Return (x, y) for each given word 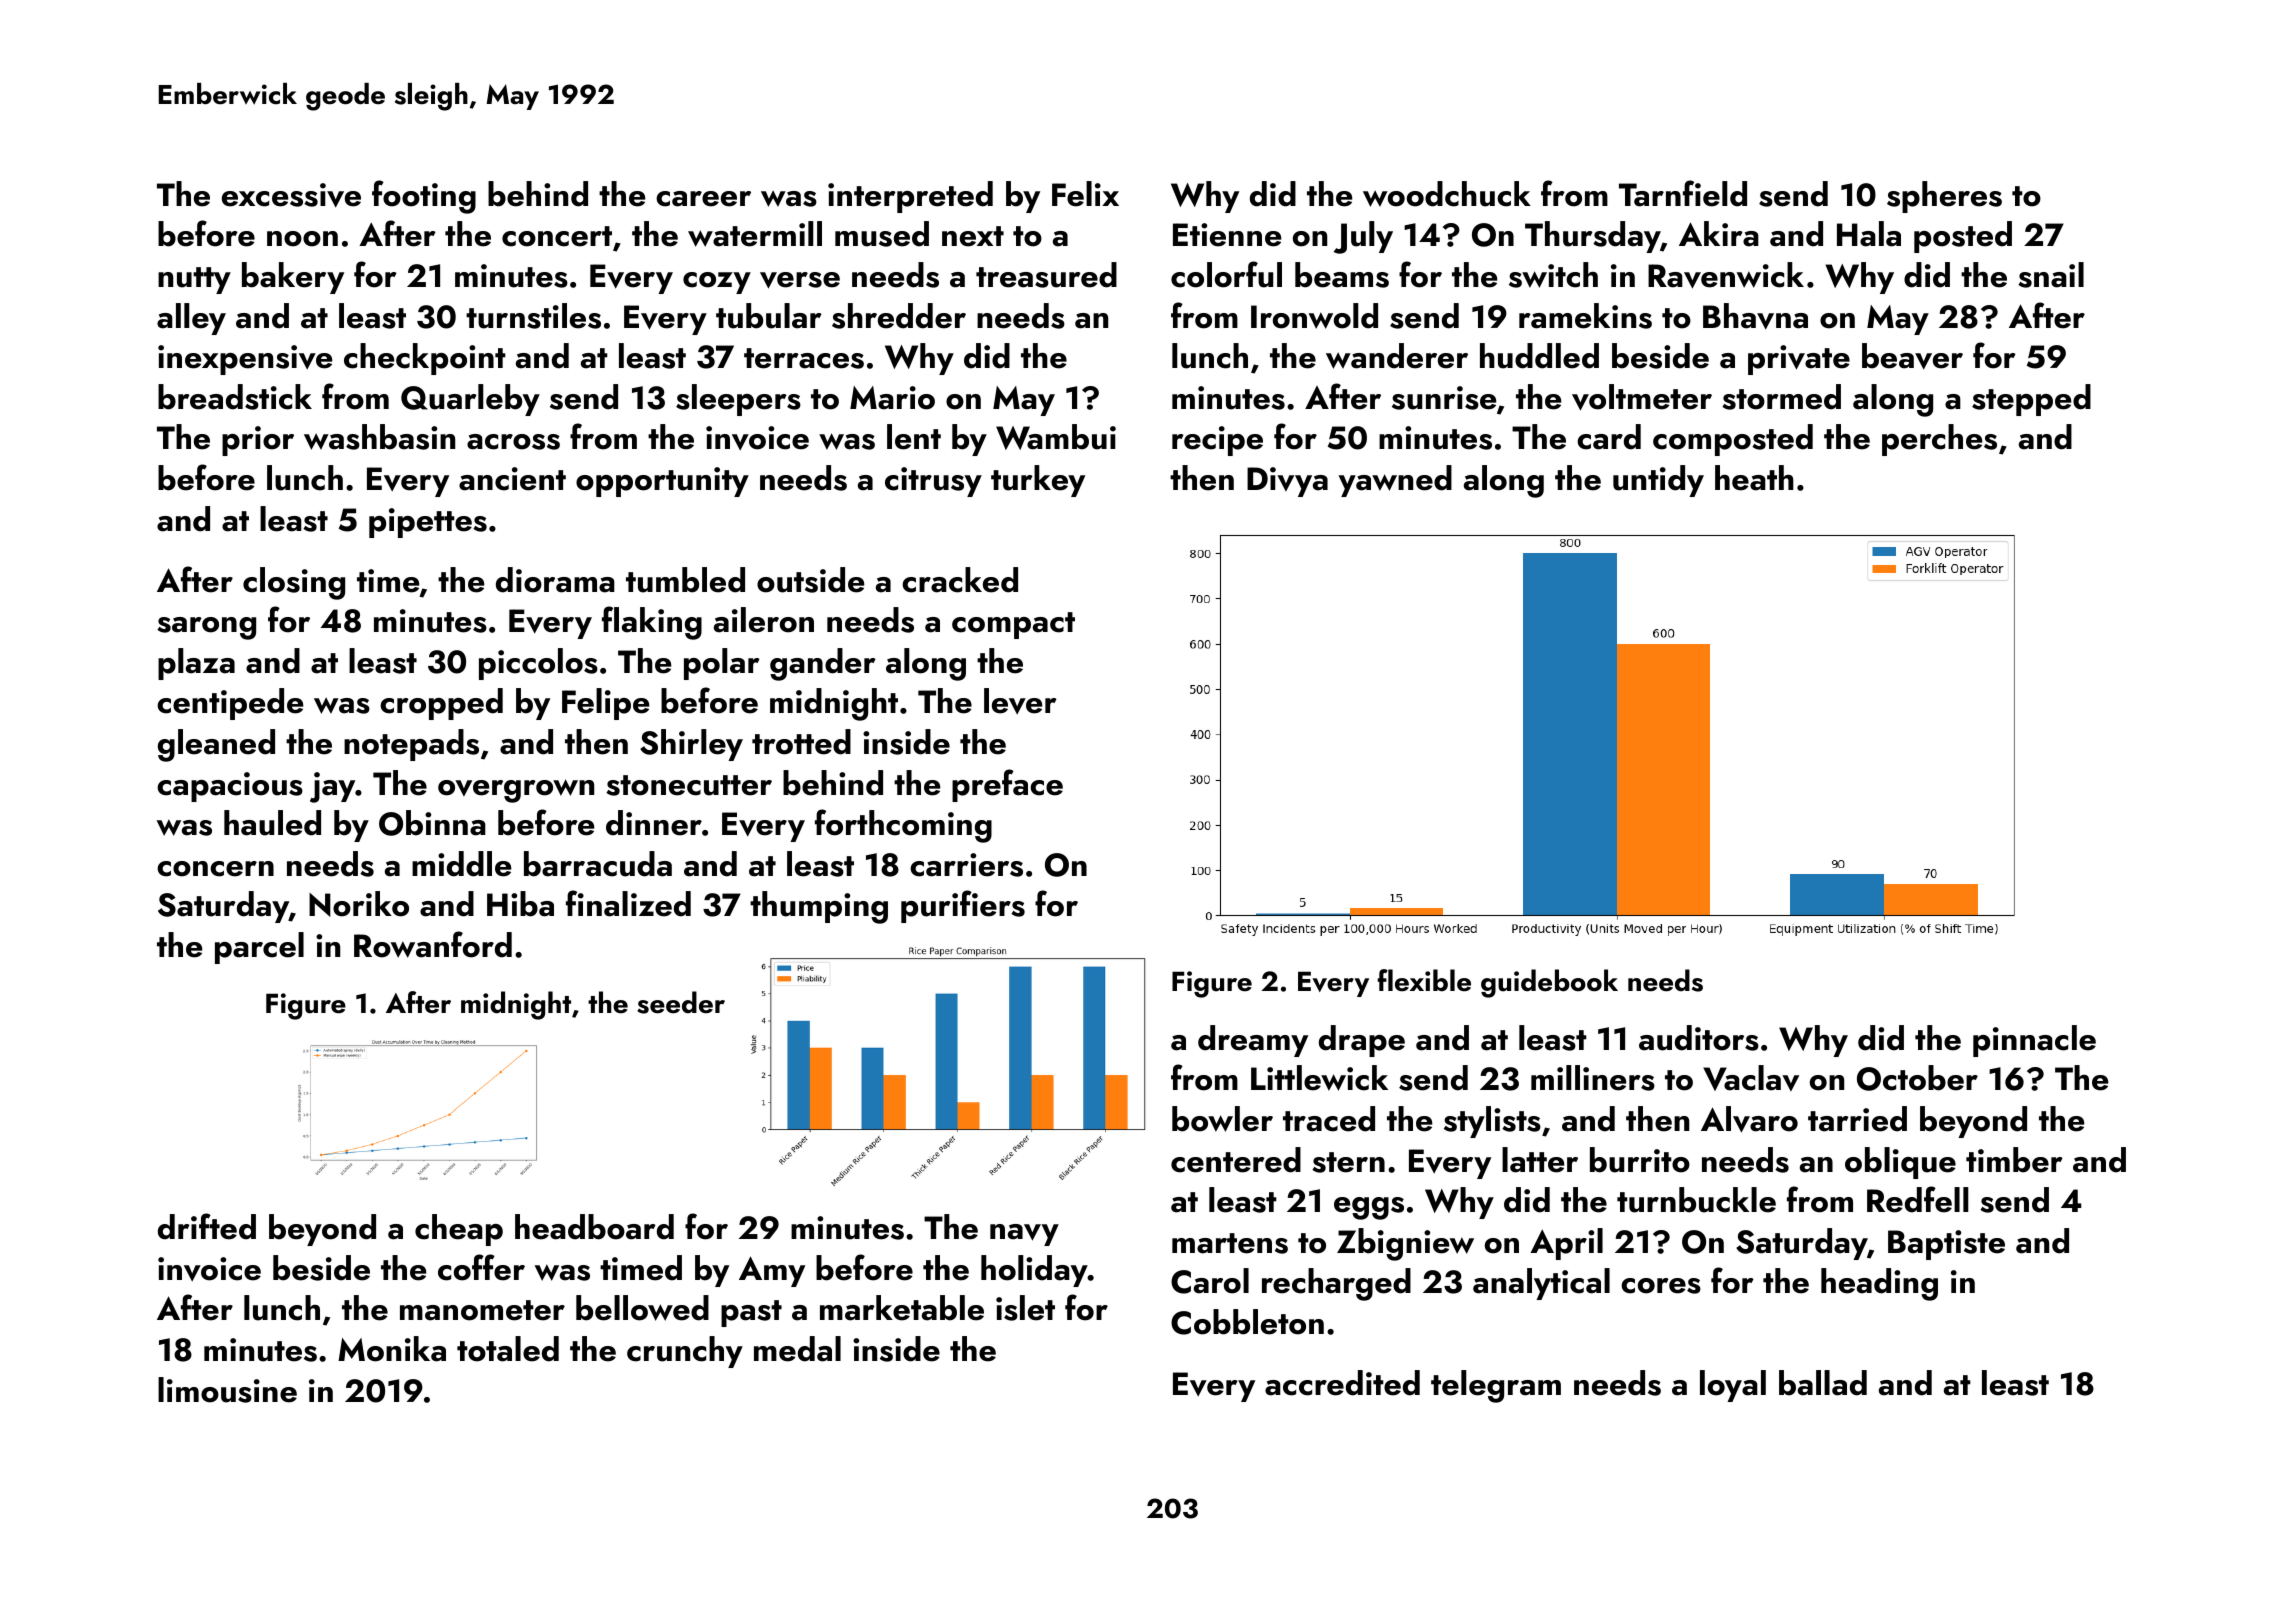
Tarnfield (1683, 193)
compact (1013, 625)
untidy (1658, 481)
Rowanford (433, 944)
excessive (291, 195)
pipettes (428, 523)
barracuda (598, 864)
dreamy (1253, 1041)
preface (1007, 785)
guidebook (1549, 983)
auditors (1699, 1038)
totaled (508, 1349)
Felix (1085, 194)
